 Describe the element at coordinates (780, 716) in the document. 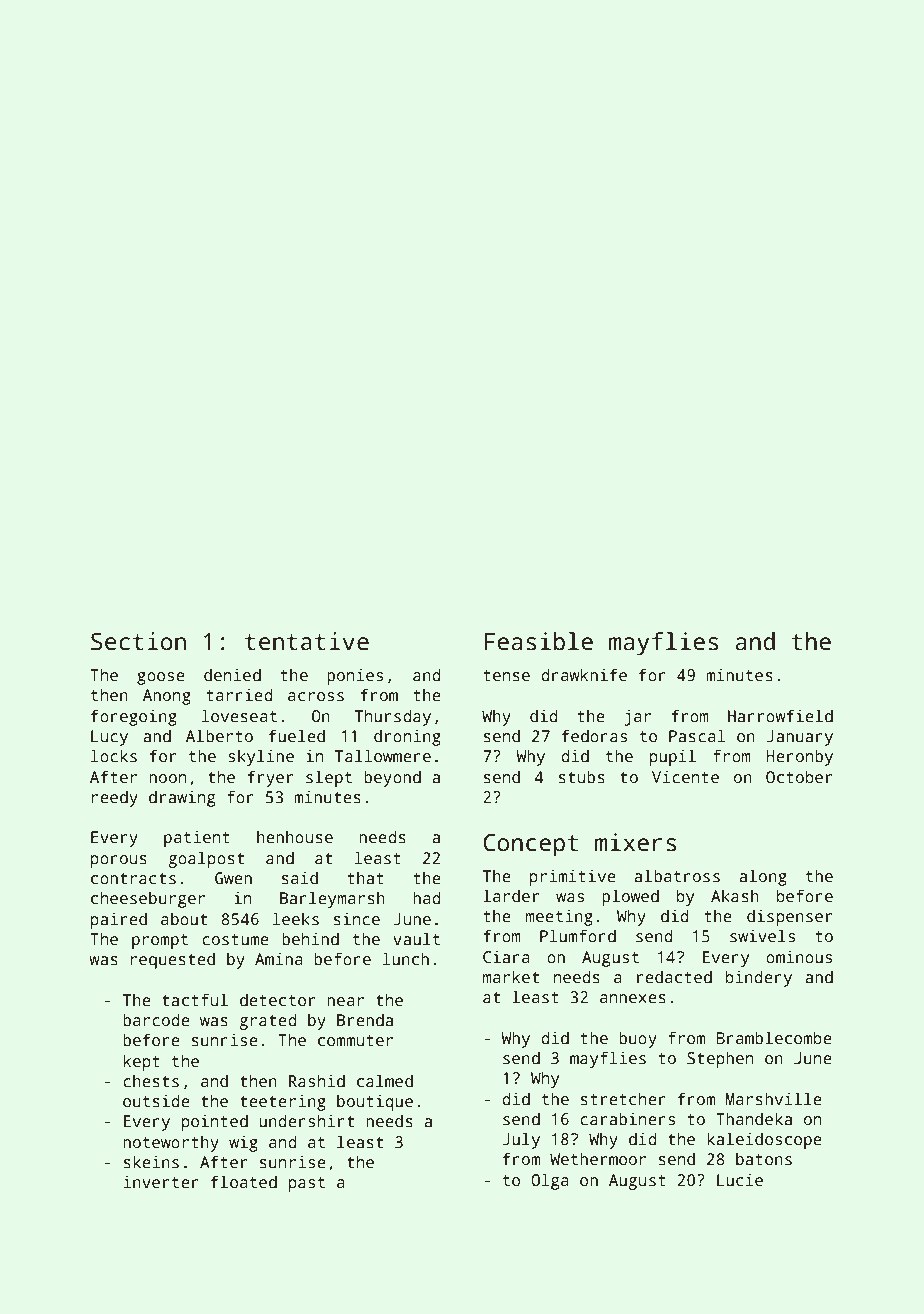

I see `Harrowfield` at that location.
